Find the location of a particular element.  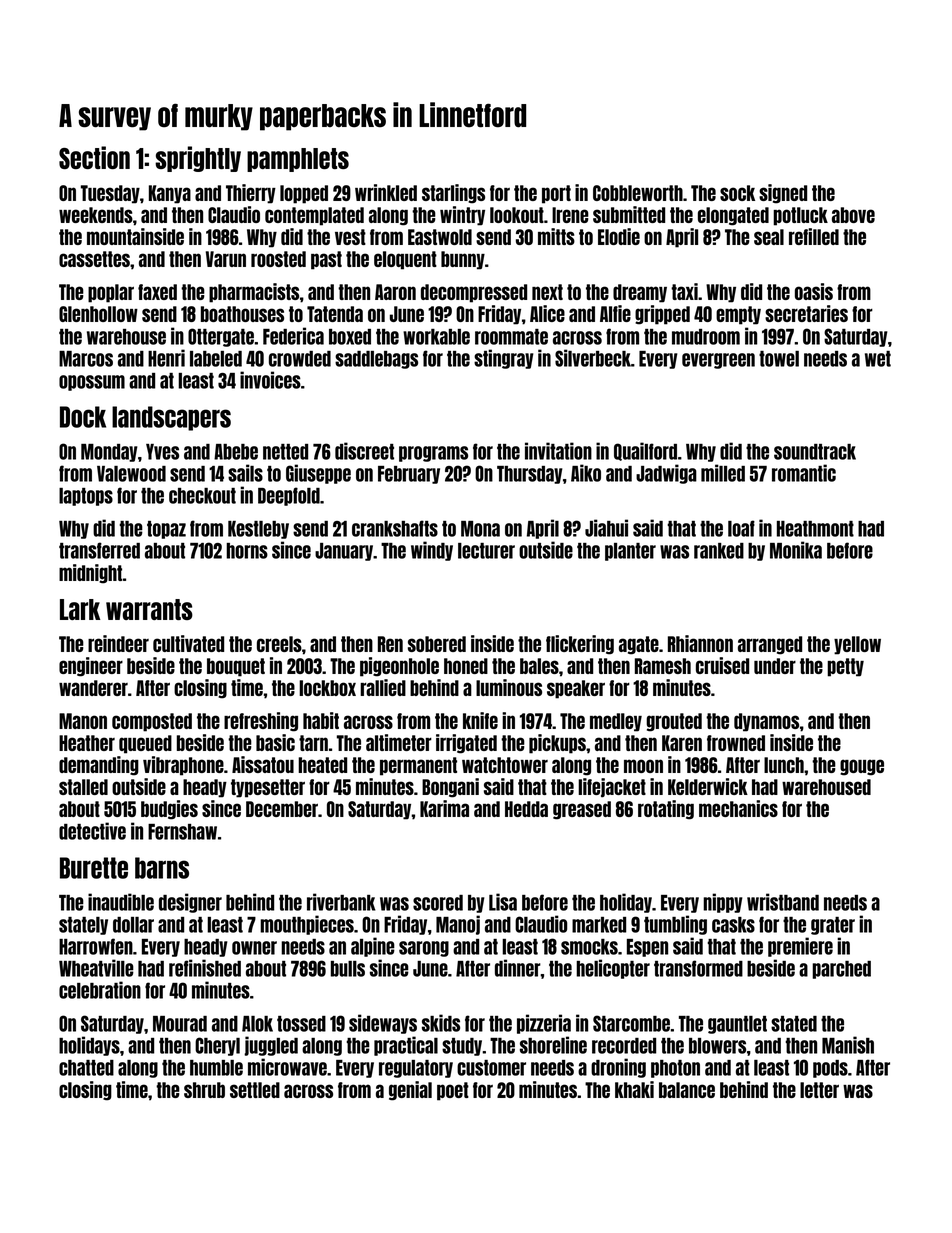

medley is located at coordinates (616, 722).
